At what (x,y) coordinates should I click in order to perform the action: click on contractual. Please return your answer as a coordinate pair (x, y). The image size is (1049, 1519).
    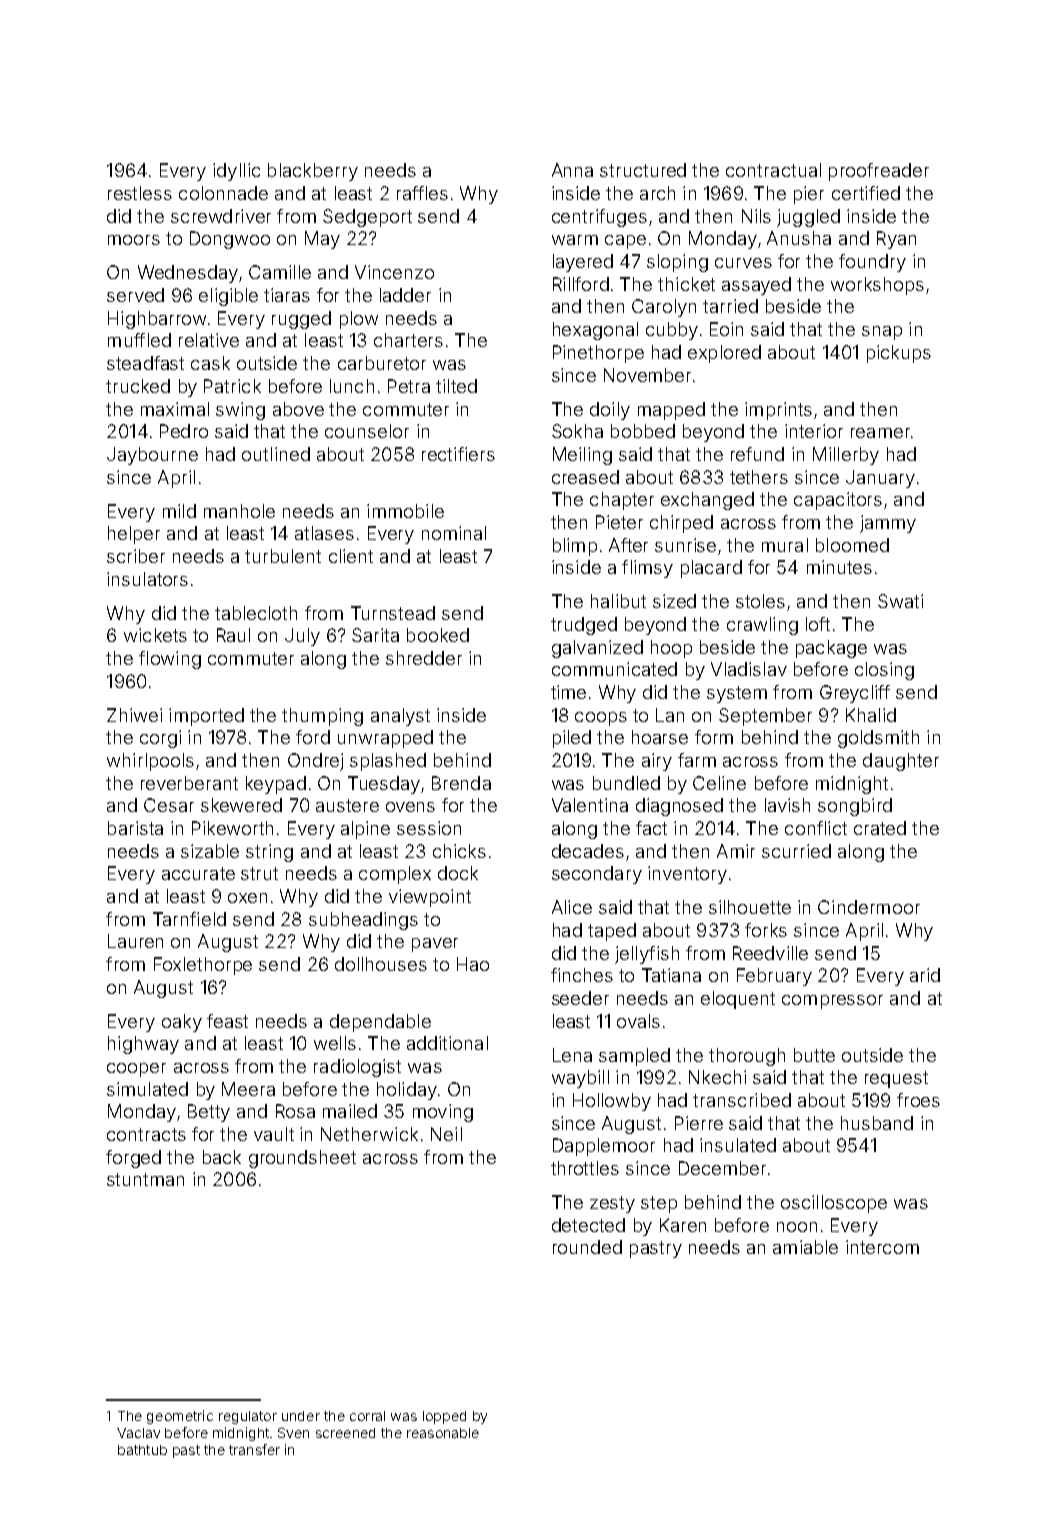
    Looking at the image, I should click on (773, 170).
